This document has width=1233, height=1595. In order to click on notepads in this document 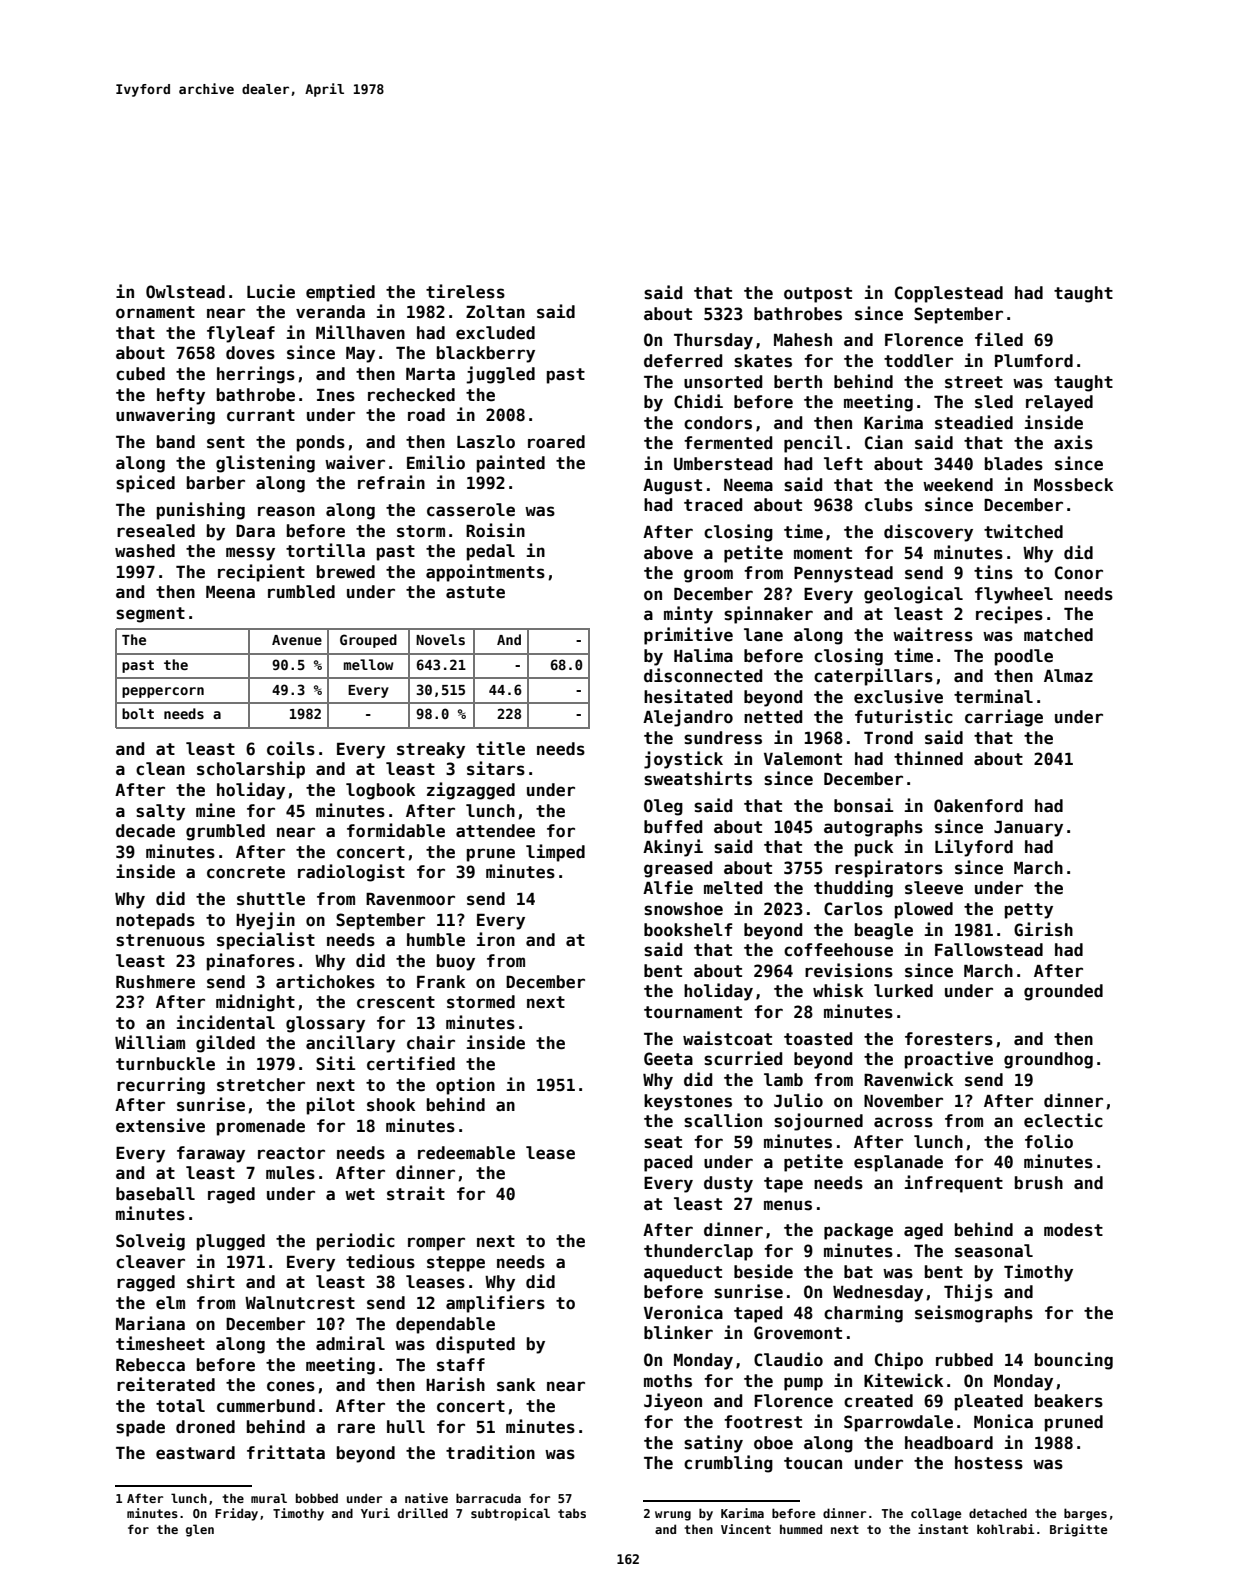, I will do `click(155, 921)`.
